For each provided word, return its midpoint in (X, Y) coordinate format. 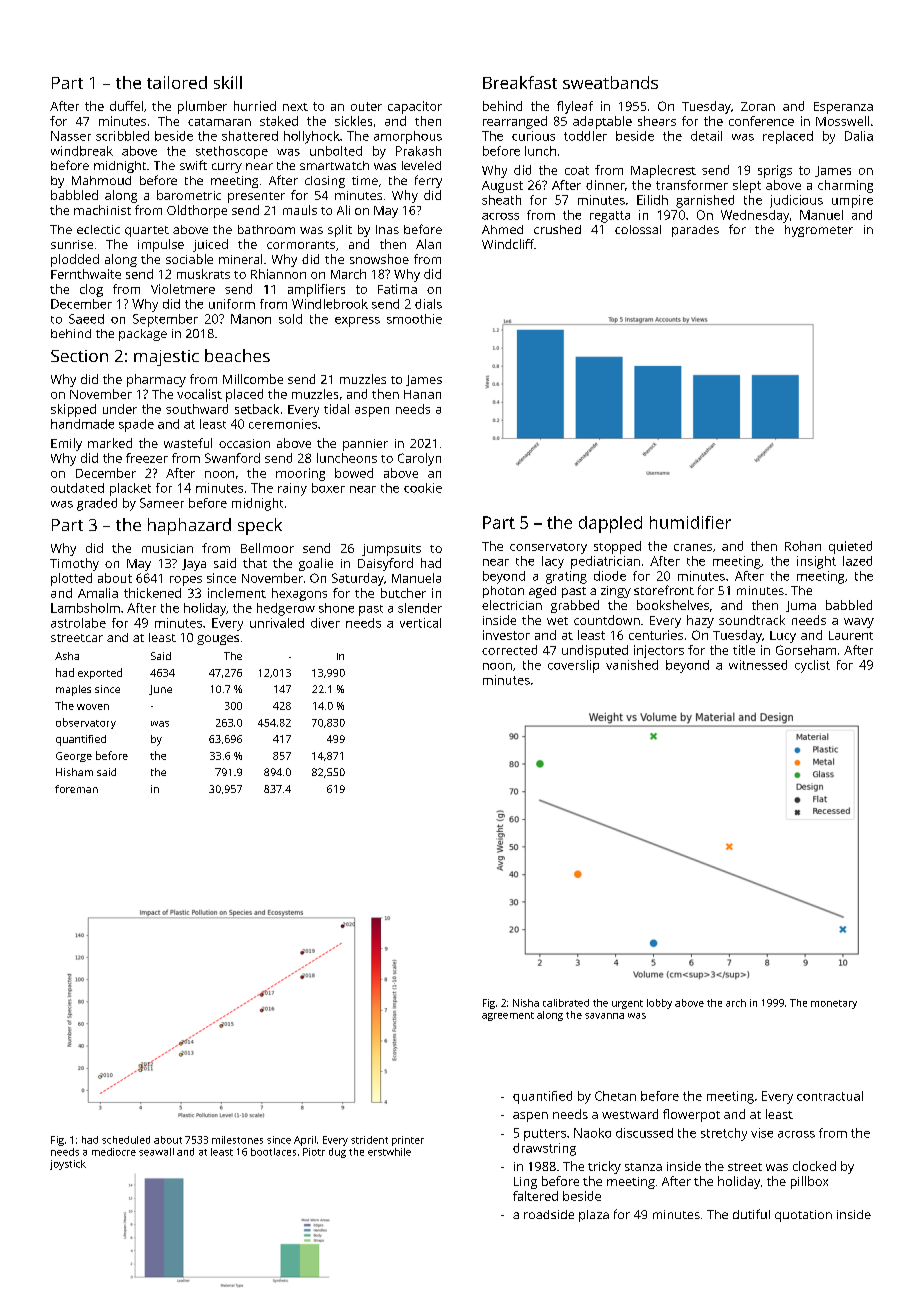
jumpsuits (391, 550)
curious (533, 136)
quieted (850, 547)
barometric (189, 195)
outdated (77, 488)
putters (545, 1135)
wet (557, 621)
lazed (857, 561)
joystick (68, 1165)
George (74, 757)
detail (706, 136)
